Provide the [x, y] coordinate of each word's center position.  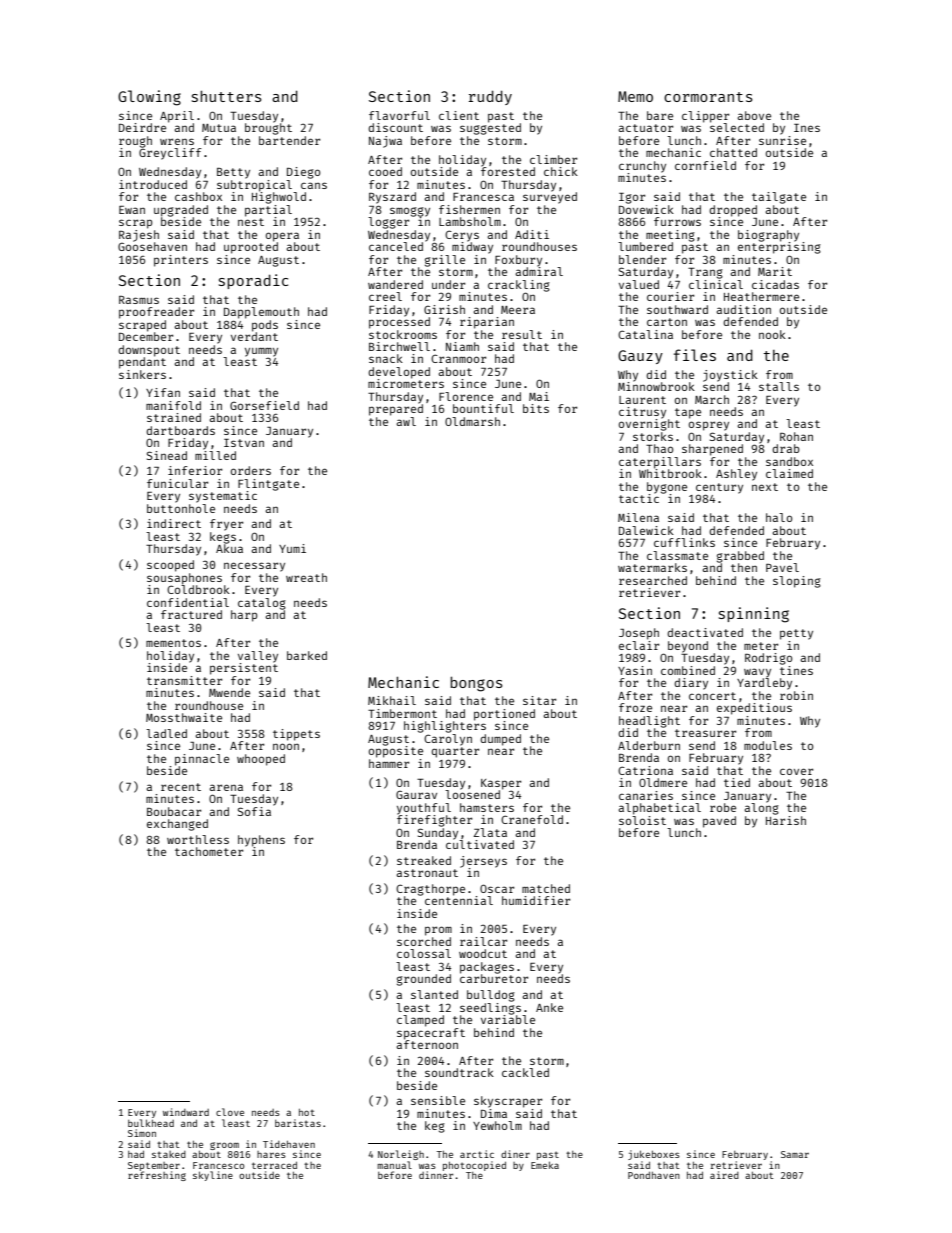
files [695, 355]
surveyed [550, 198]
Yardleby [764, 684]
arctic [477, 1154]
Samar [795, 1154]
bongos [476, 684]
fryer [226, 525]
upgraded [181, 211]
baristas [298, 1123]
